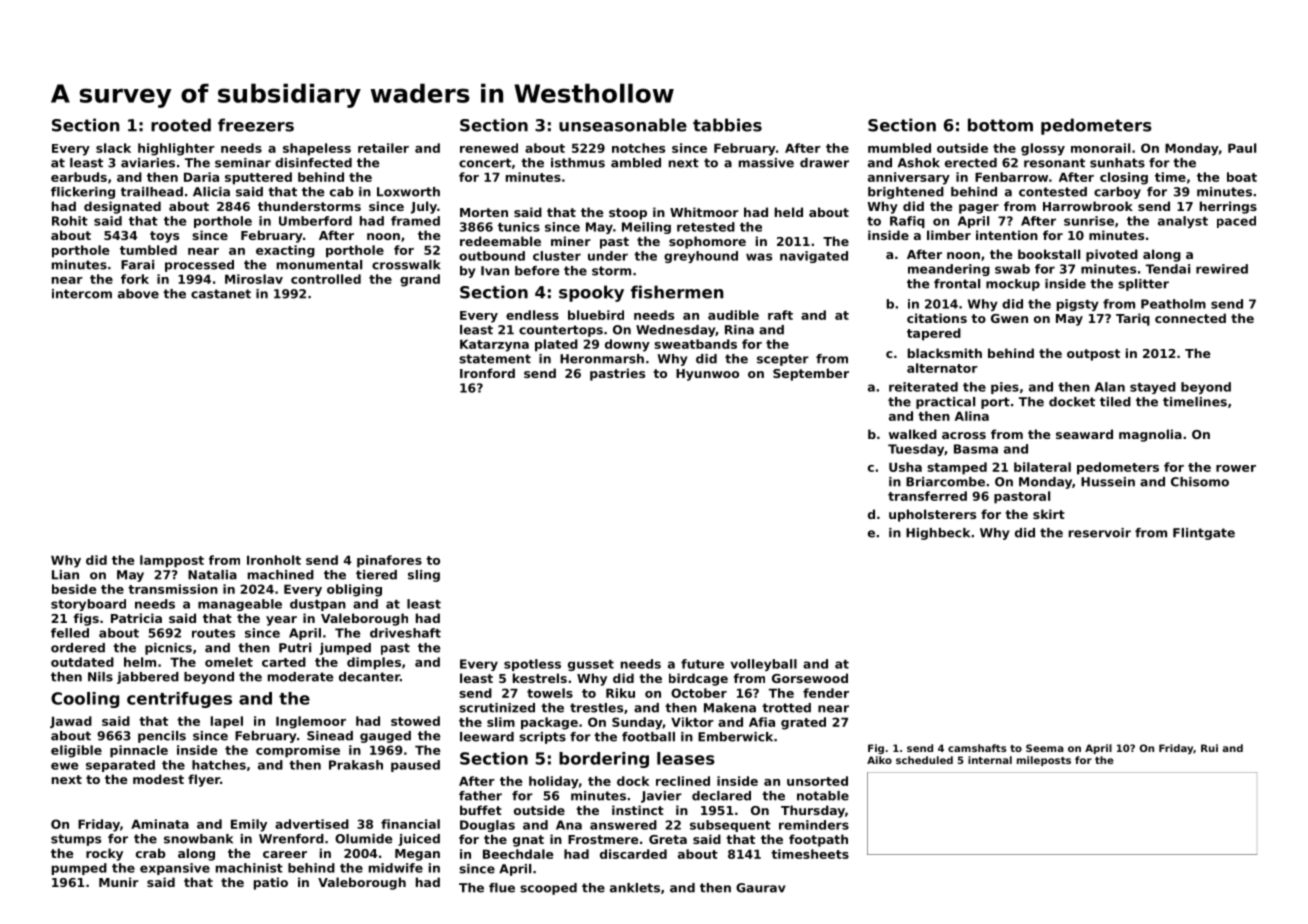 The height and width of the screenshot is (924, 1308). What do you see at coordinates (635, 888) in the screenshot?
I see `anklets` at bounding box center [635, 888].
